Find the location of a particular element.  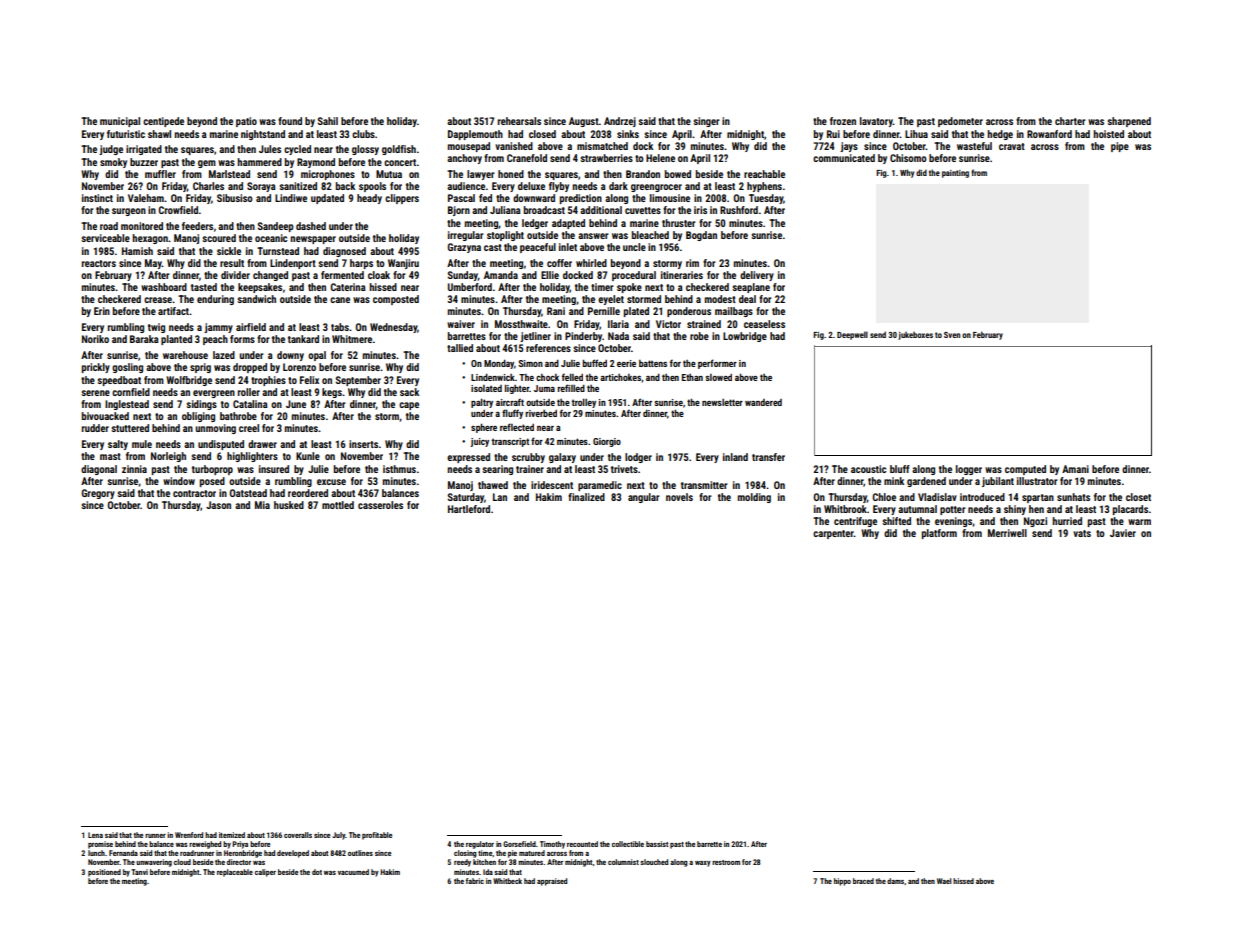

turboprop is located at coordinates (212, 470).
